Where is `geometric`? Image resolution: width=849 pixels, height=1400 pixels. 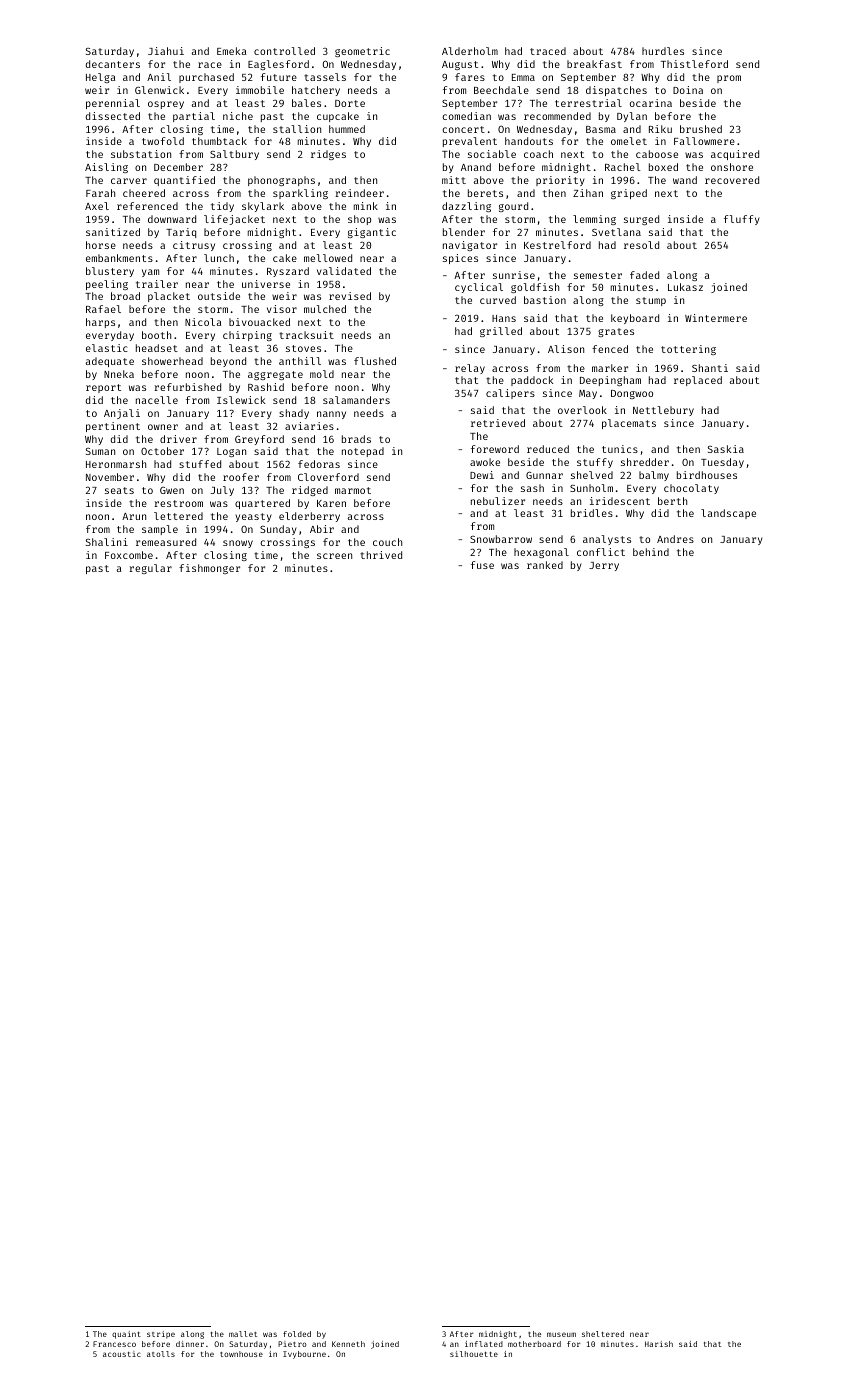 geometric is located at coordinates (362, 52).
